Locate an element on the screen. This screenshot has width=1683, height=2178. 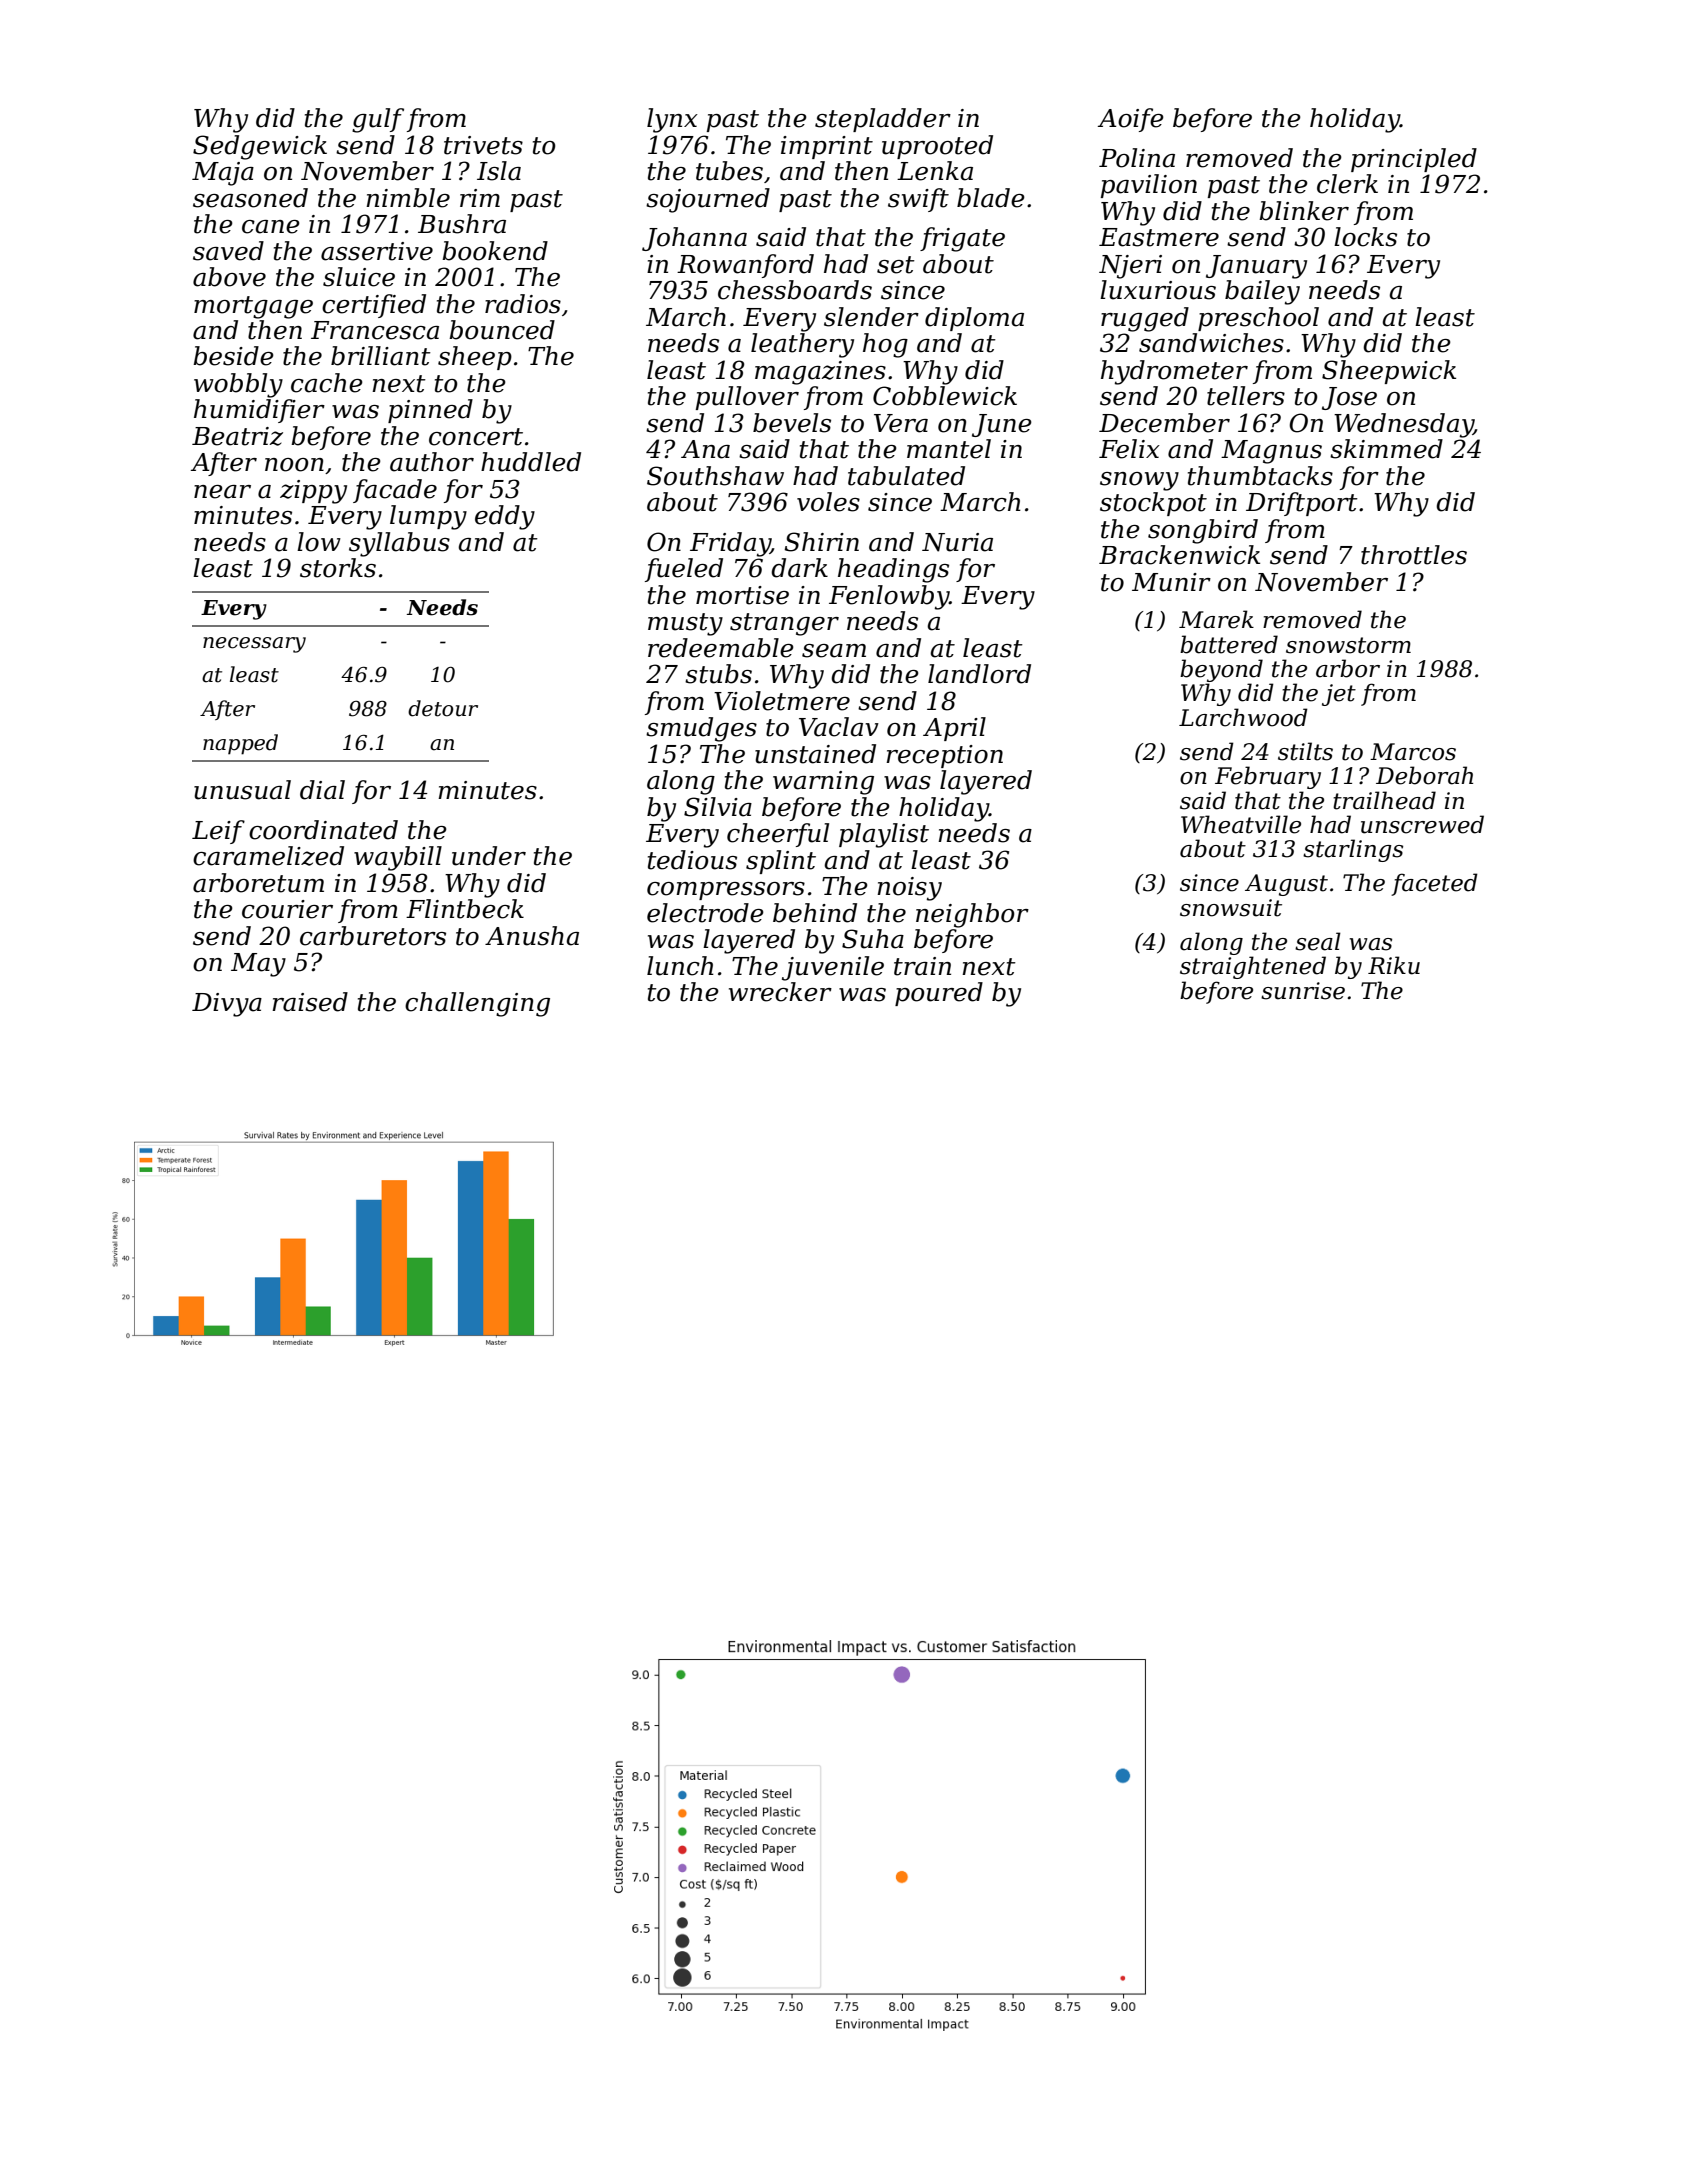
Jose is located at coordinates (1349, 398).
